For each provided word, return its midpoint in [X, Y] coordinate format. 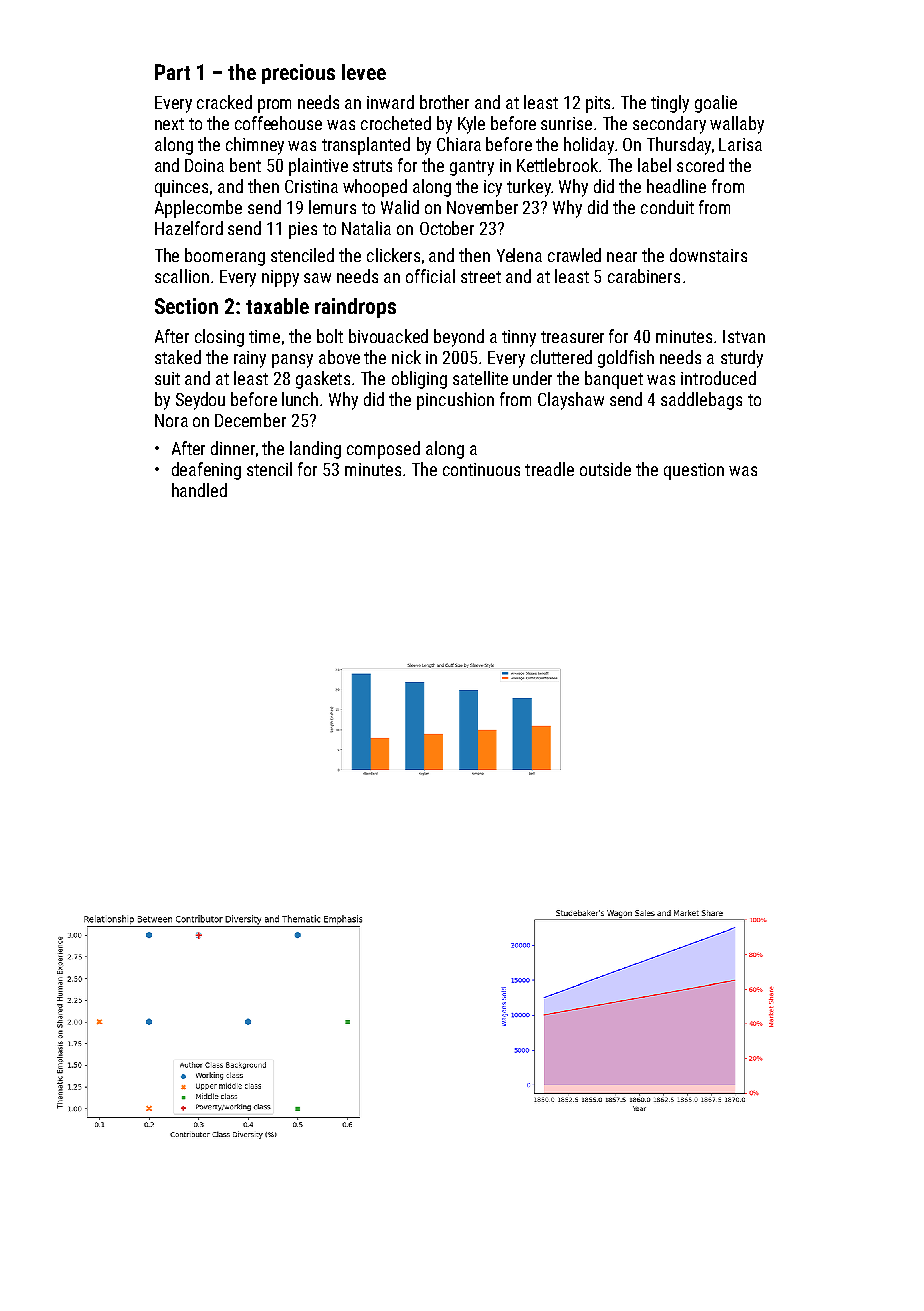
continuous [481, 469]
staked [178, 357]
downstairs [708, 255]
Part [172, 72]
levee [364, 72]
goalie [716, 104]
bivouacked [388, 336]
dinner [233, 448]
